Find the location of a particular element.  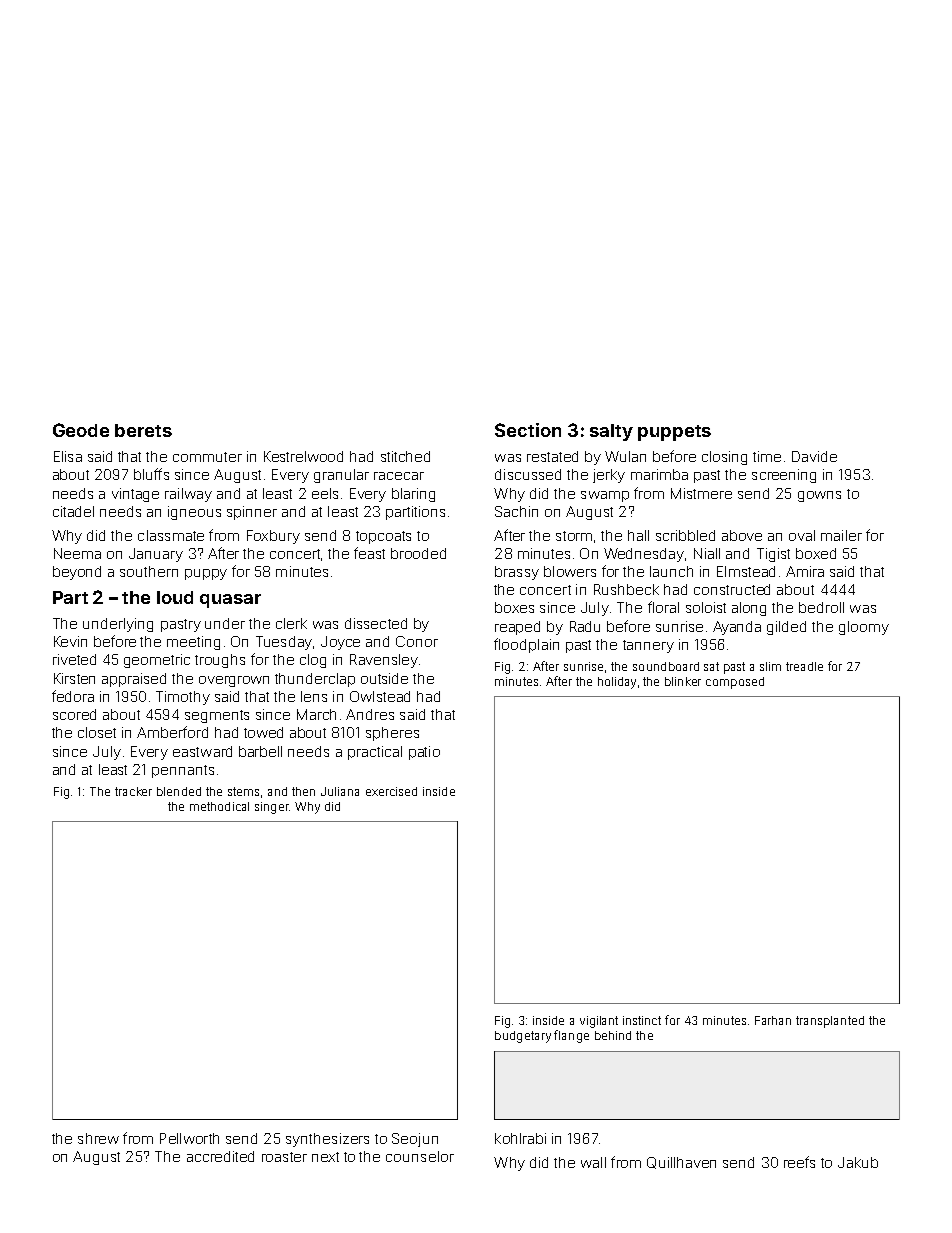

loud is located at coordinates (175, 597).
